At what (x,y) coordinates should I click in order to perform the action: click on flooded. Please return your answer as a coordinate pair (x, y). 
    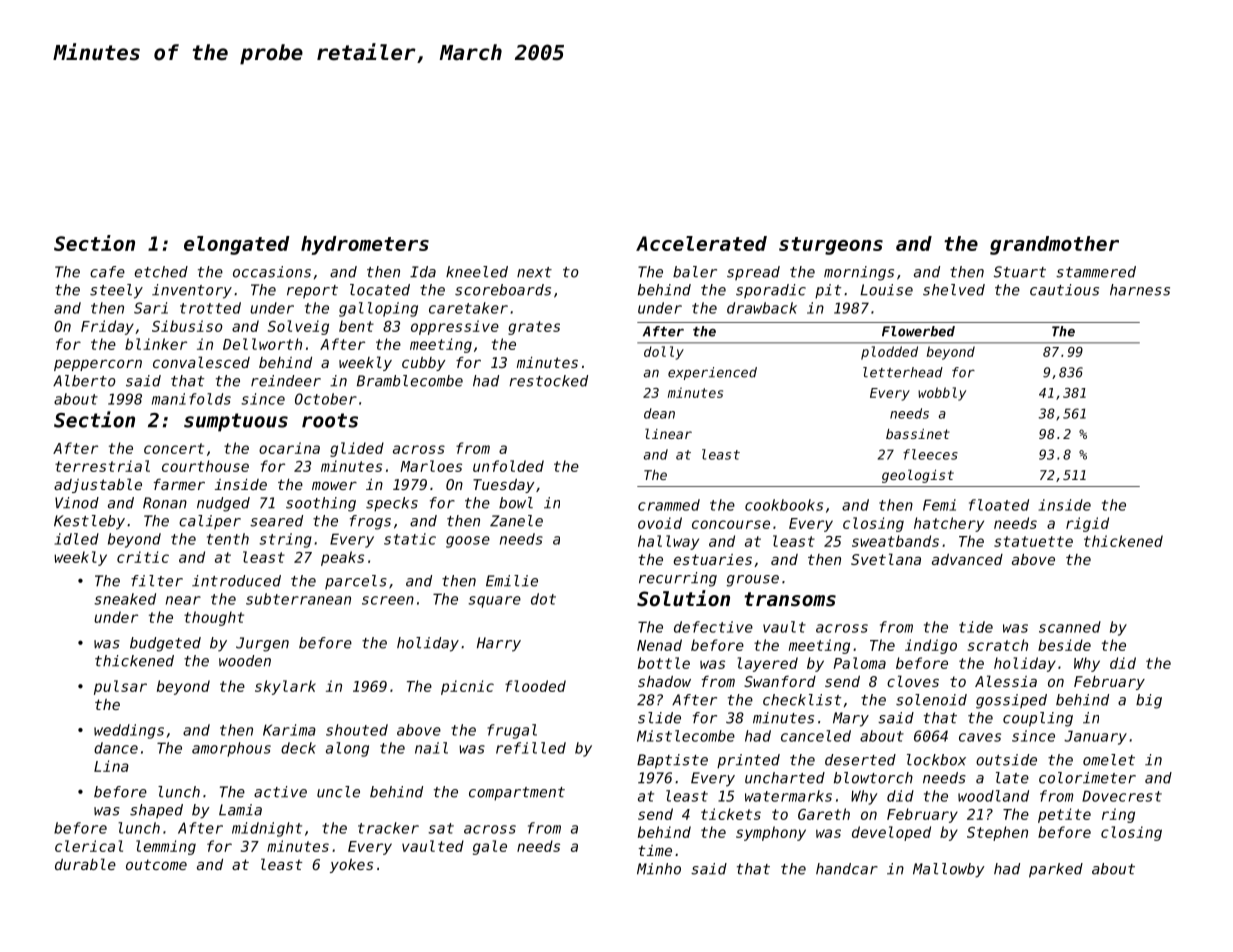
    Looking at the image, I should click on (535, 686).
